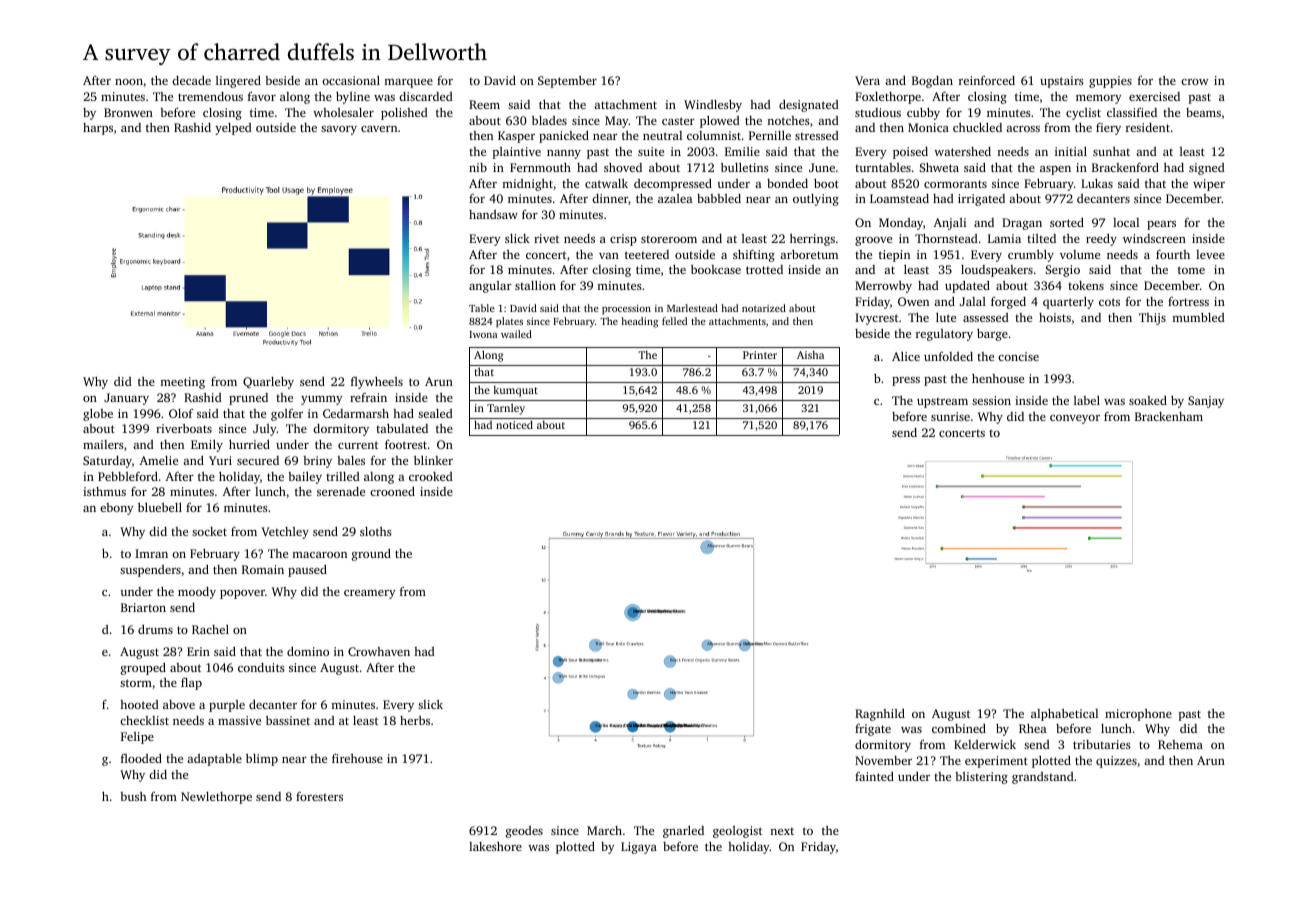  What do you see at coordinates (787, 183) in the image?
I see `bonded` at bounding box center [787, 183].
